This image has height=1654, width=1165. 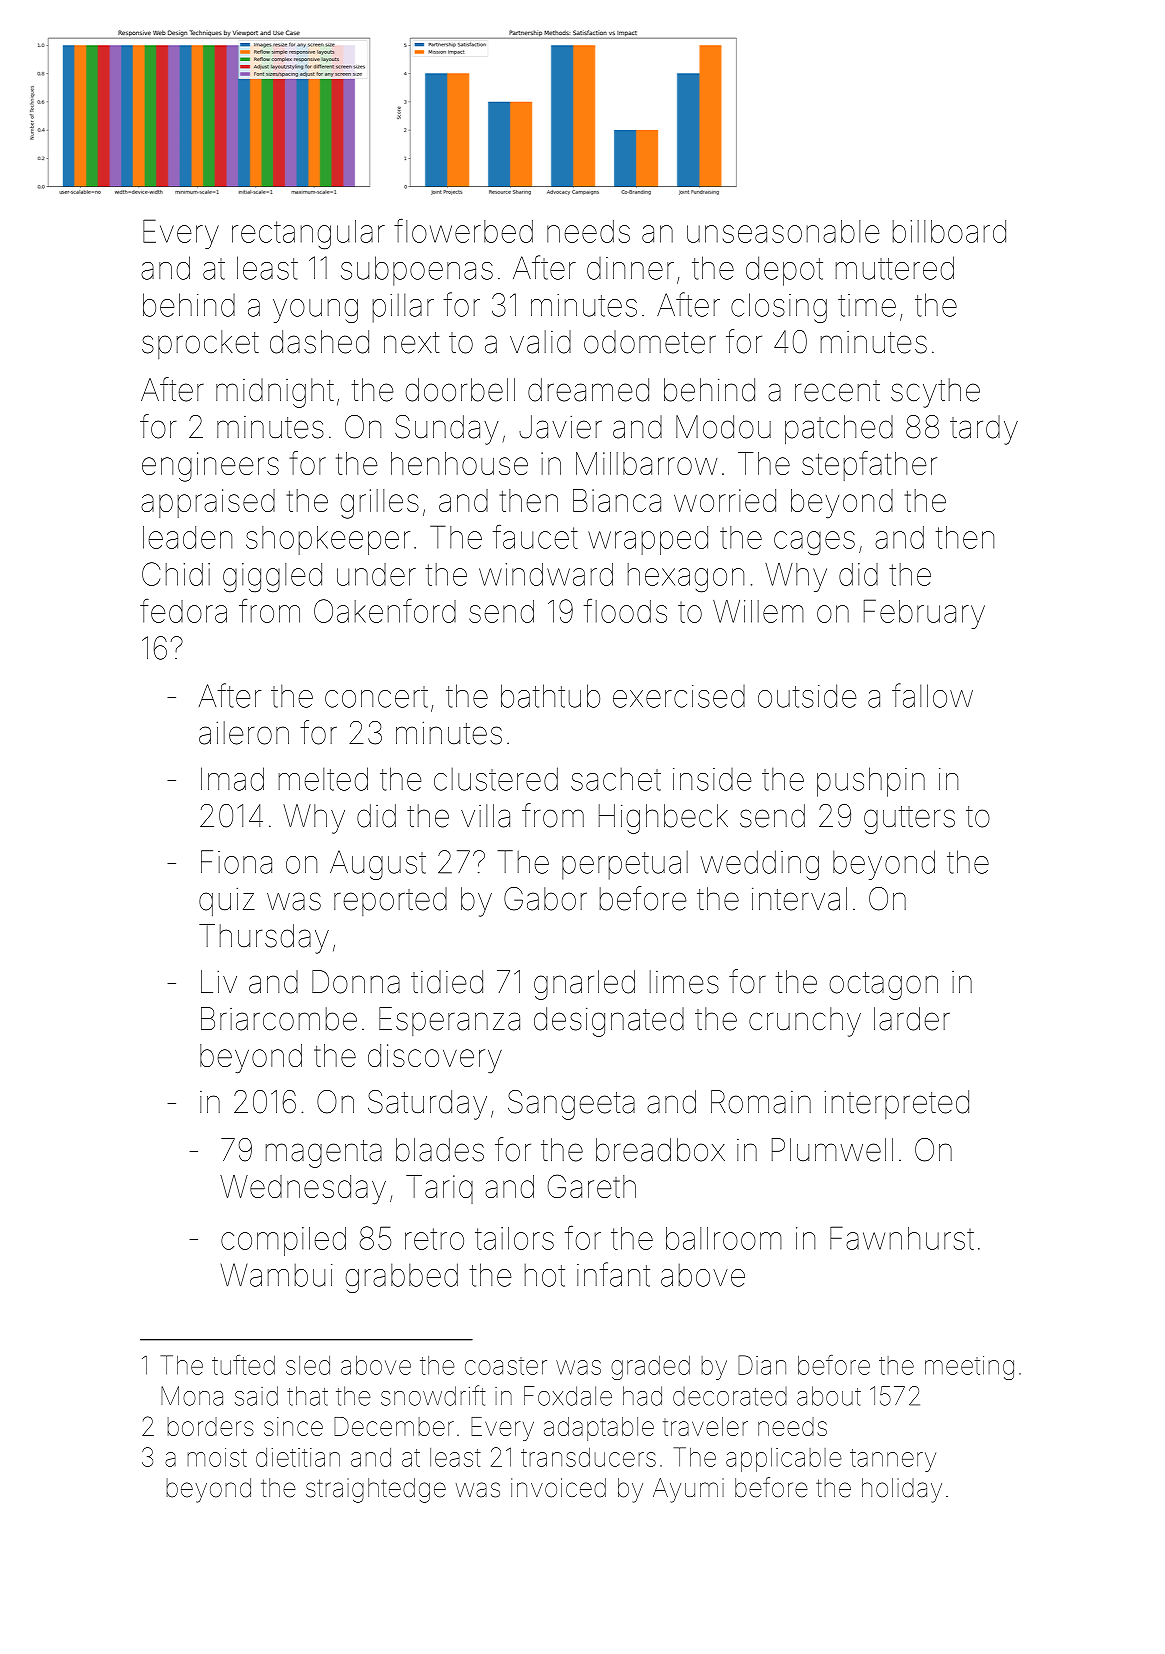 What do you see at coordinates (308, 234) in the image?
I see `rectangular` at bounding box center [308, 234].
